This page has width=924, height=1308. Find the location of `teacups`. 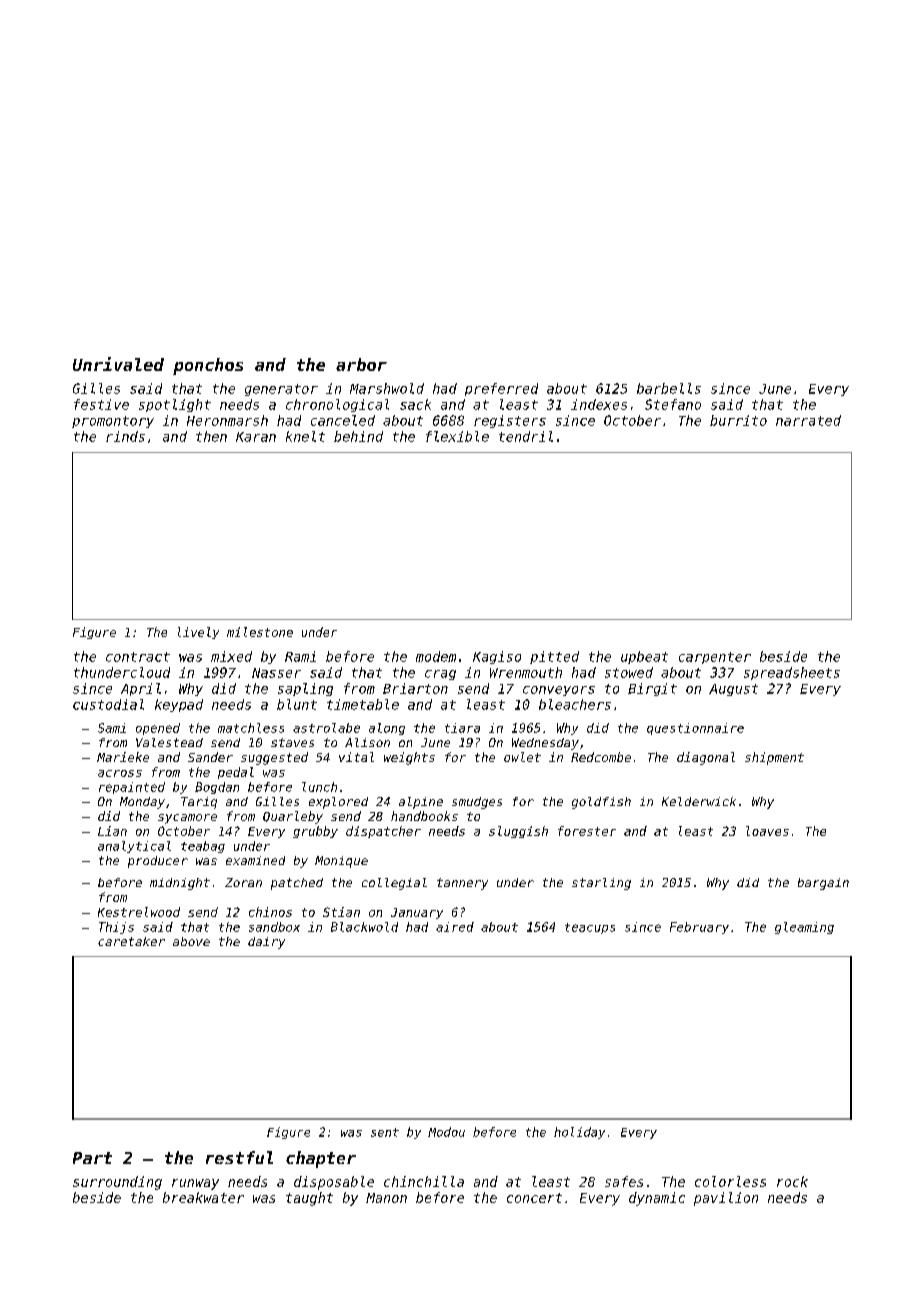

teacups is located at coordinates (590, 928).
